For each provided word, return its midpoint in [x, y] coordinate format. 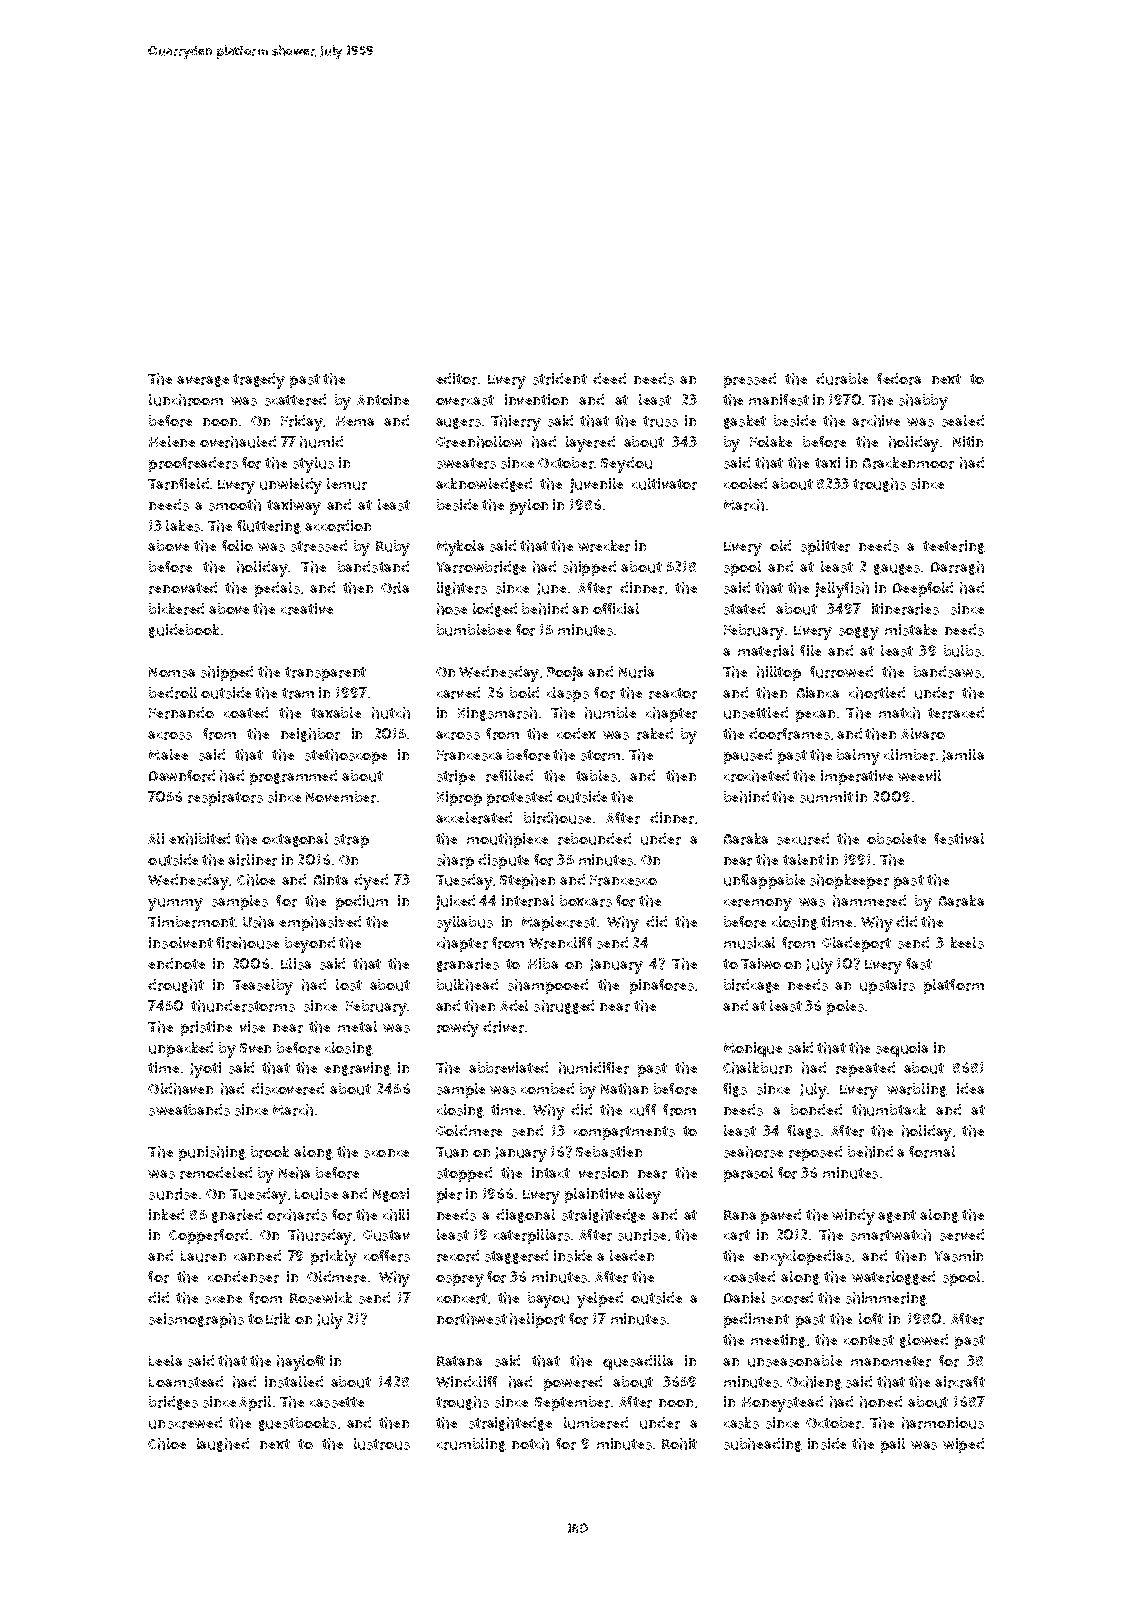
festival [959, 839]
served [962, 1235]
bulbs [962, 651]
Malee [168, 754]
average [203, 381]
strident [560, 379]
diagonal [525, 1216]
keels [967, 943]
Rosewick [321, 1298]
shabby [923, 402]
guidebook [184, 631]
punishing [212, 1153]
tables [596, 776]
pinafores [662, 986]
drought [176, 986]
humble [610, 713]
